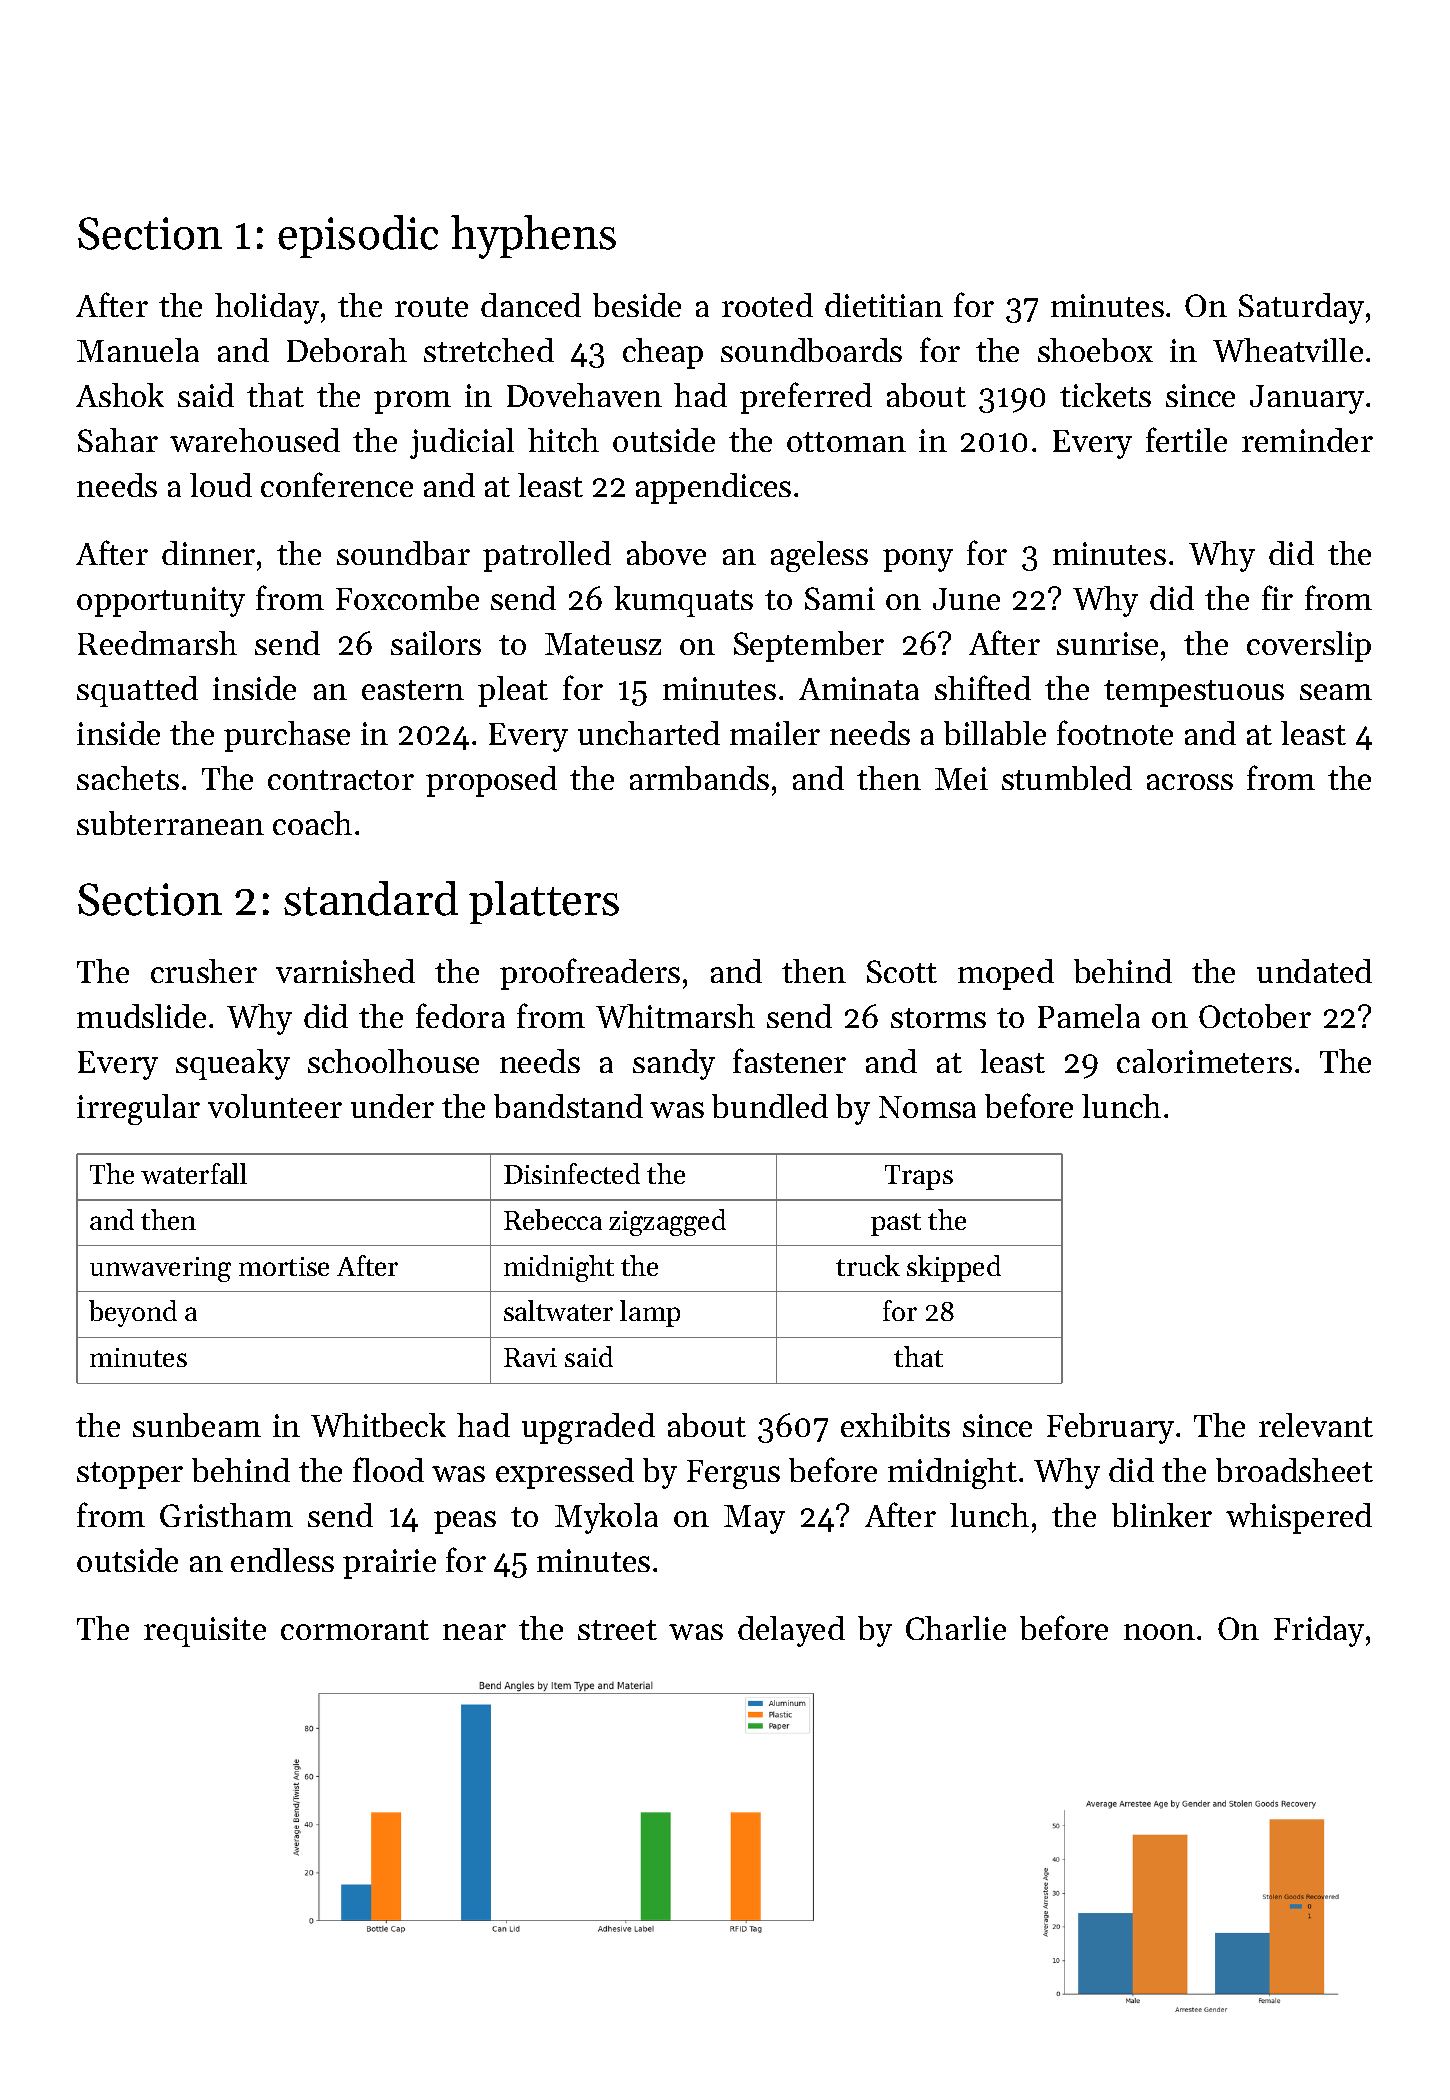  Describe the element at coordinates (205, 1632) in the image. I see `requisite` at that location.
